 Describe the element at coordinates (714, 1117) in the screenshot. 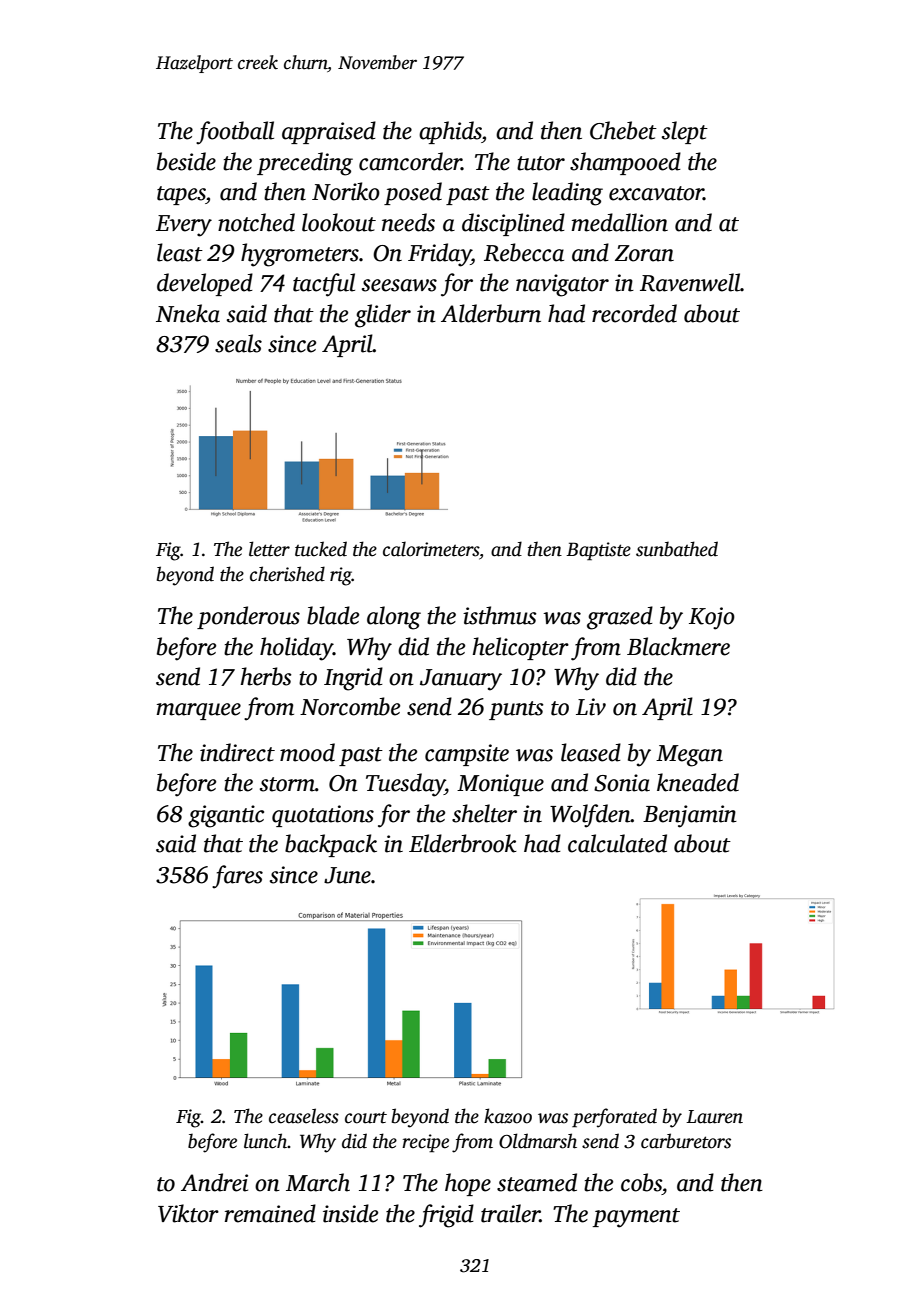

I see `Lauren` at that location.
